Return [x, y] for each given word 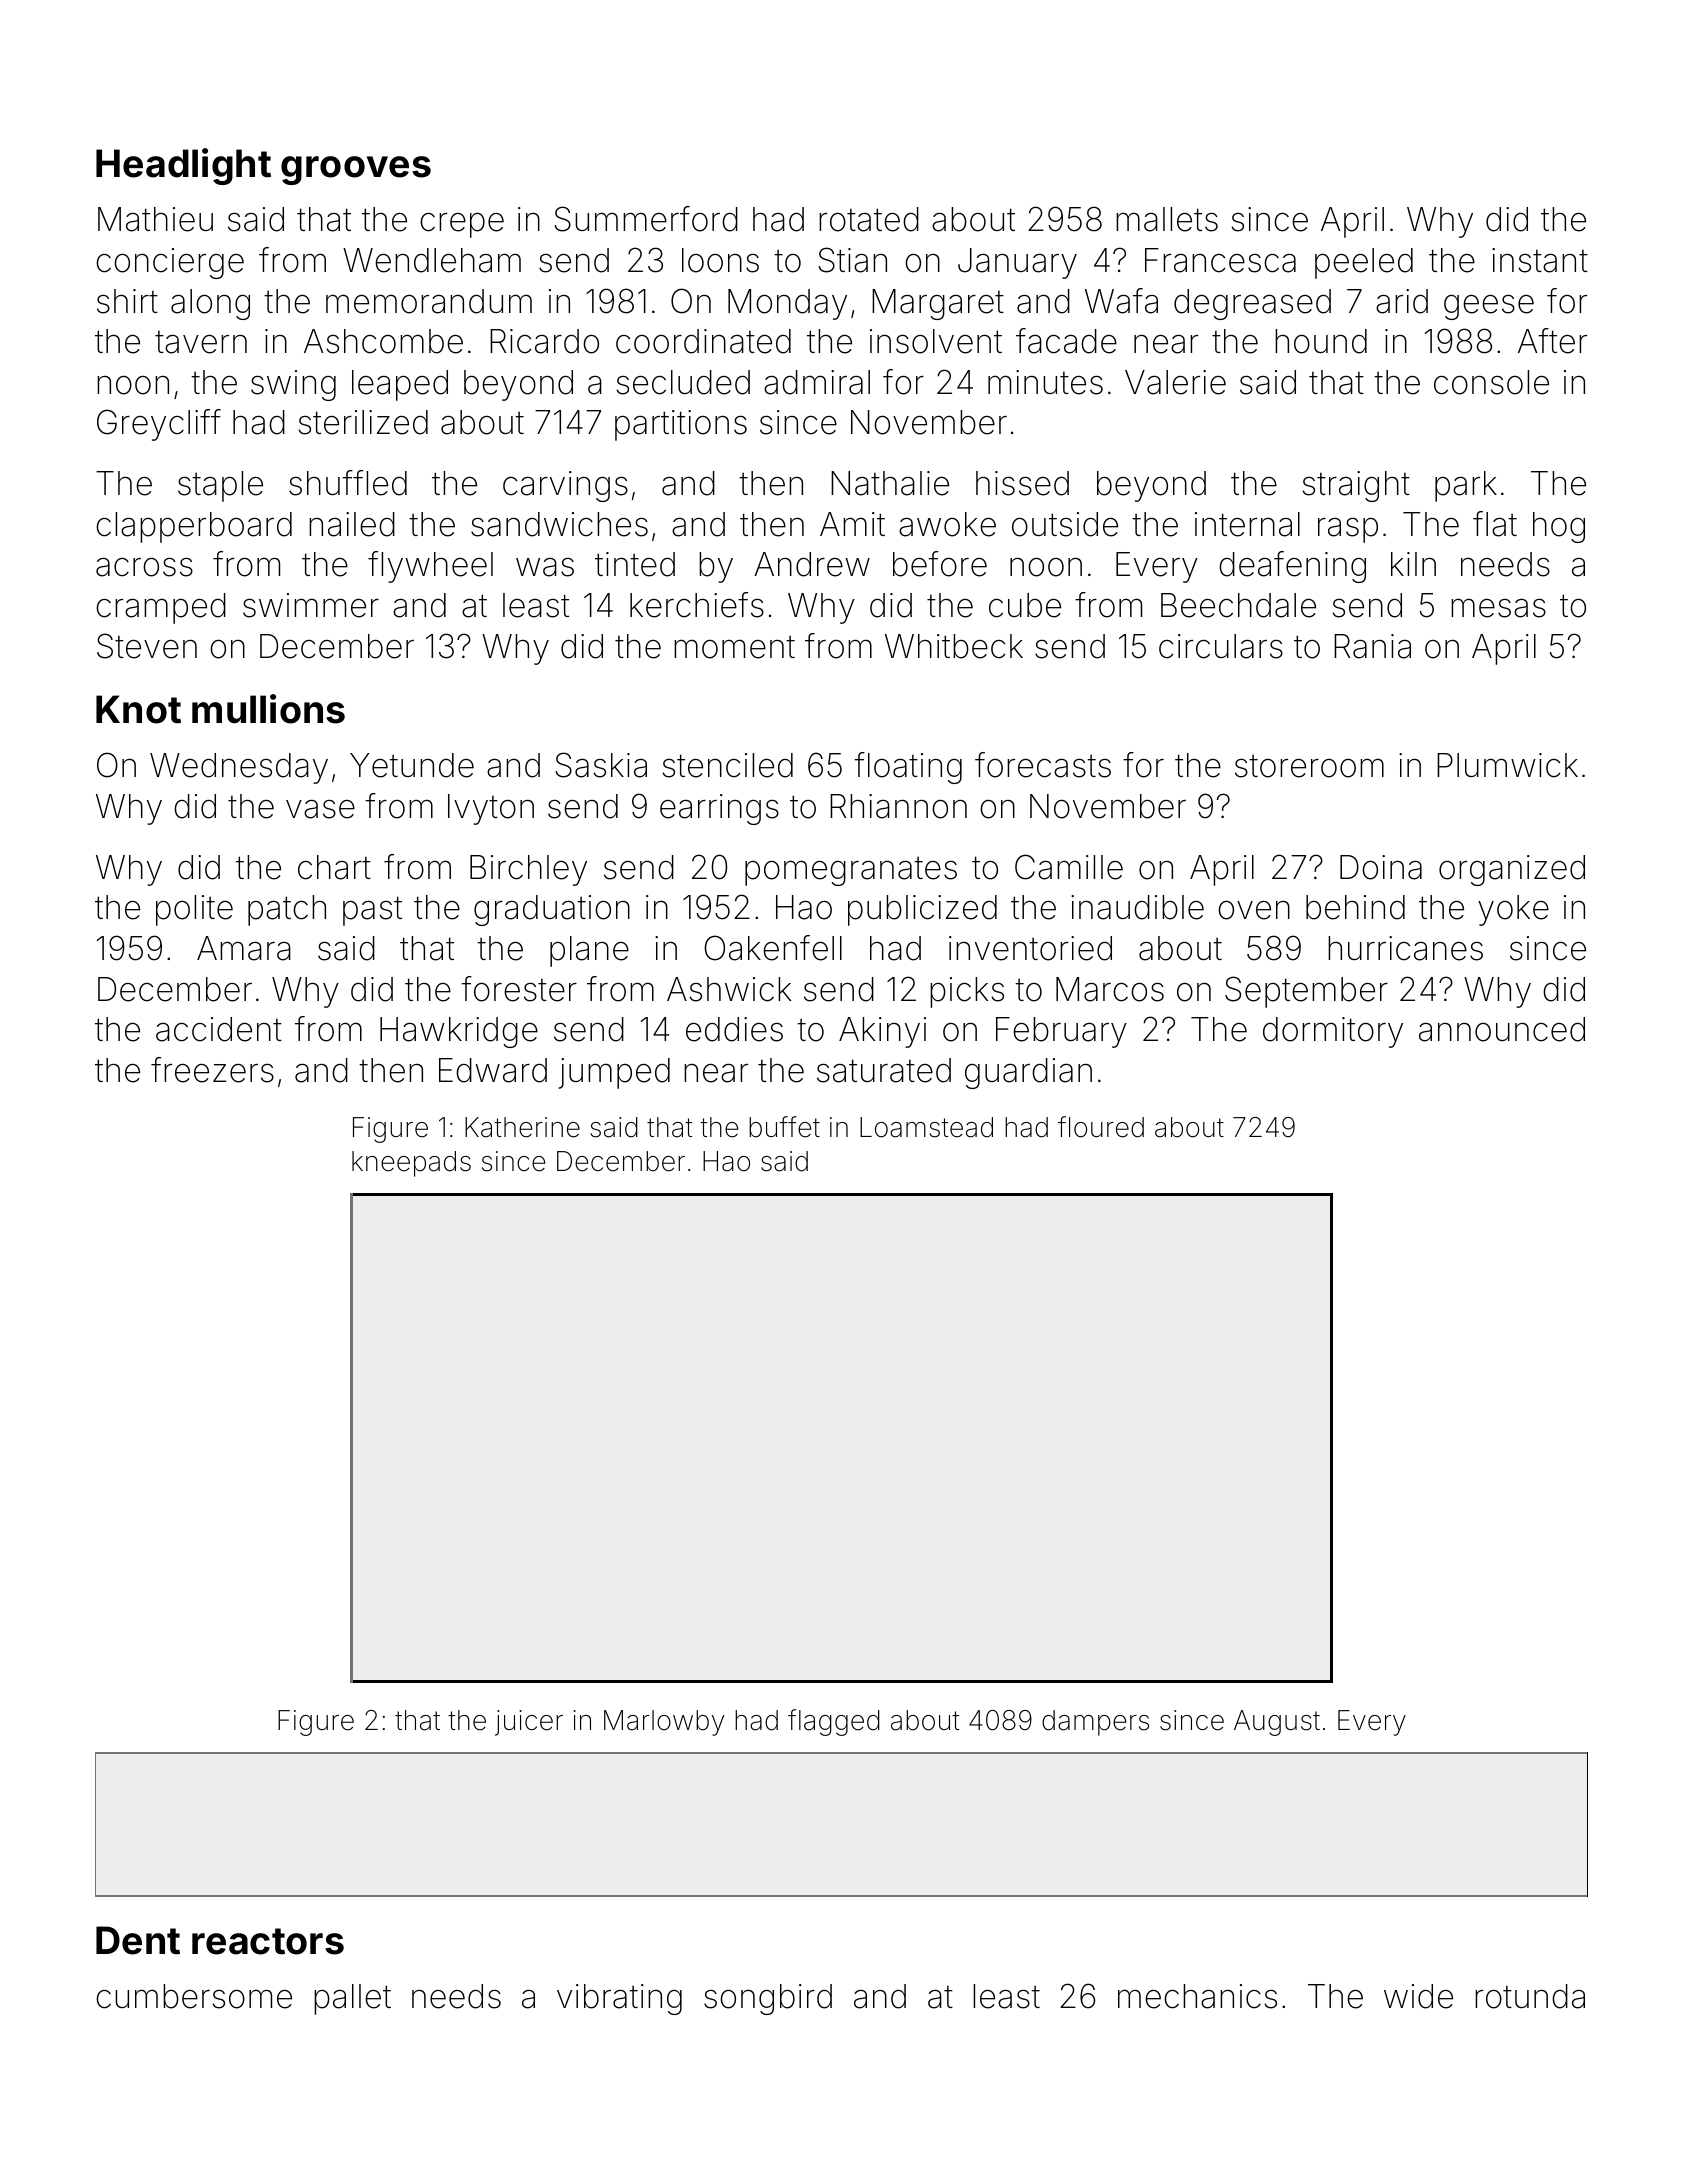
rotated [869, 219]
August [1277, 1723]
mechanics [1197, 1996]
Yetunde [412, 765]
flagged [834, 1722]
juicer [529, 1723]
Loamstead [926, 1127]
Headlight [183, 166]
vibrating [619, 1999]
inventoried [1030, 948]
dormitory [1333, 1032]
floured [1101, 1127]
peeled [1364, 263]
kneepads [411, 1164]
